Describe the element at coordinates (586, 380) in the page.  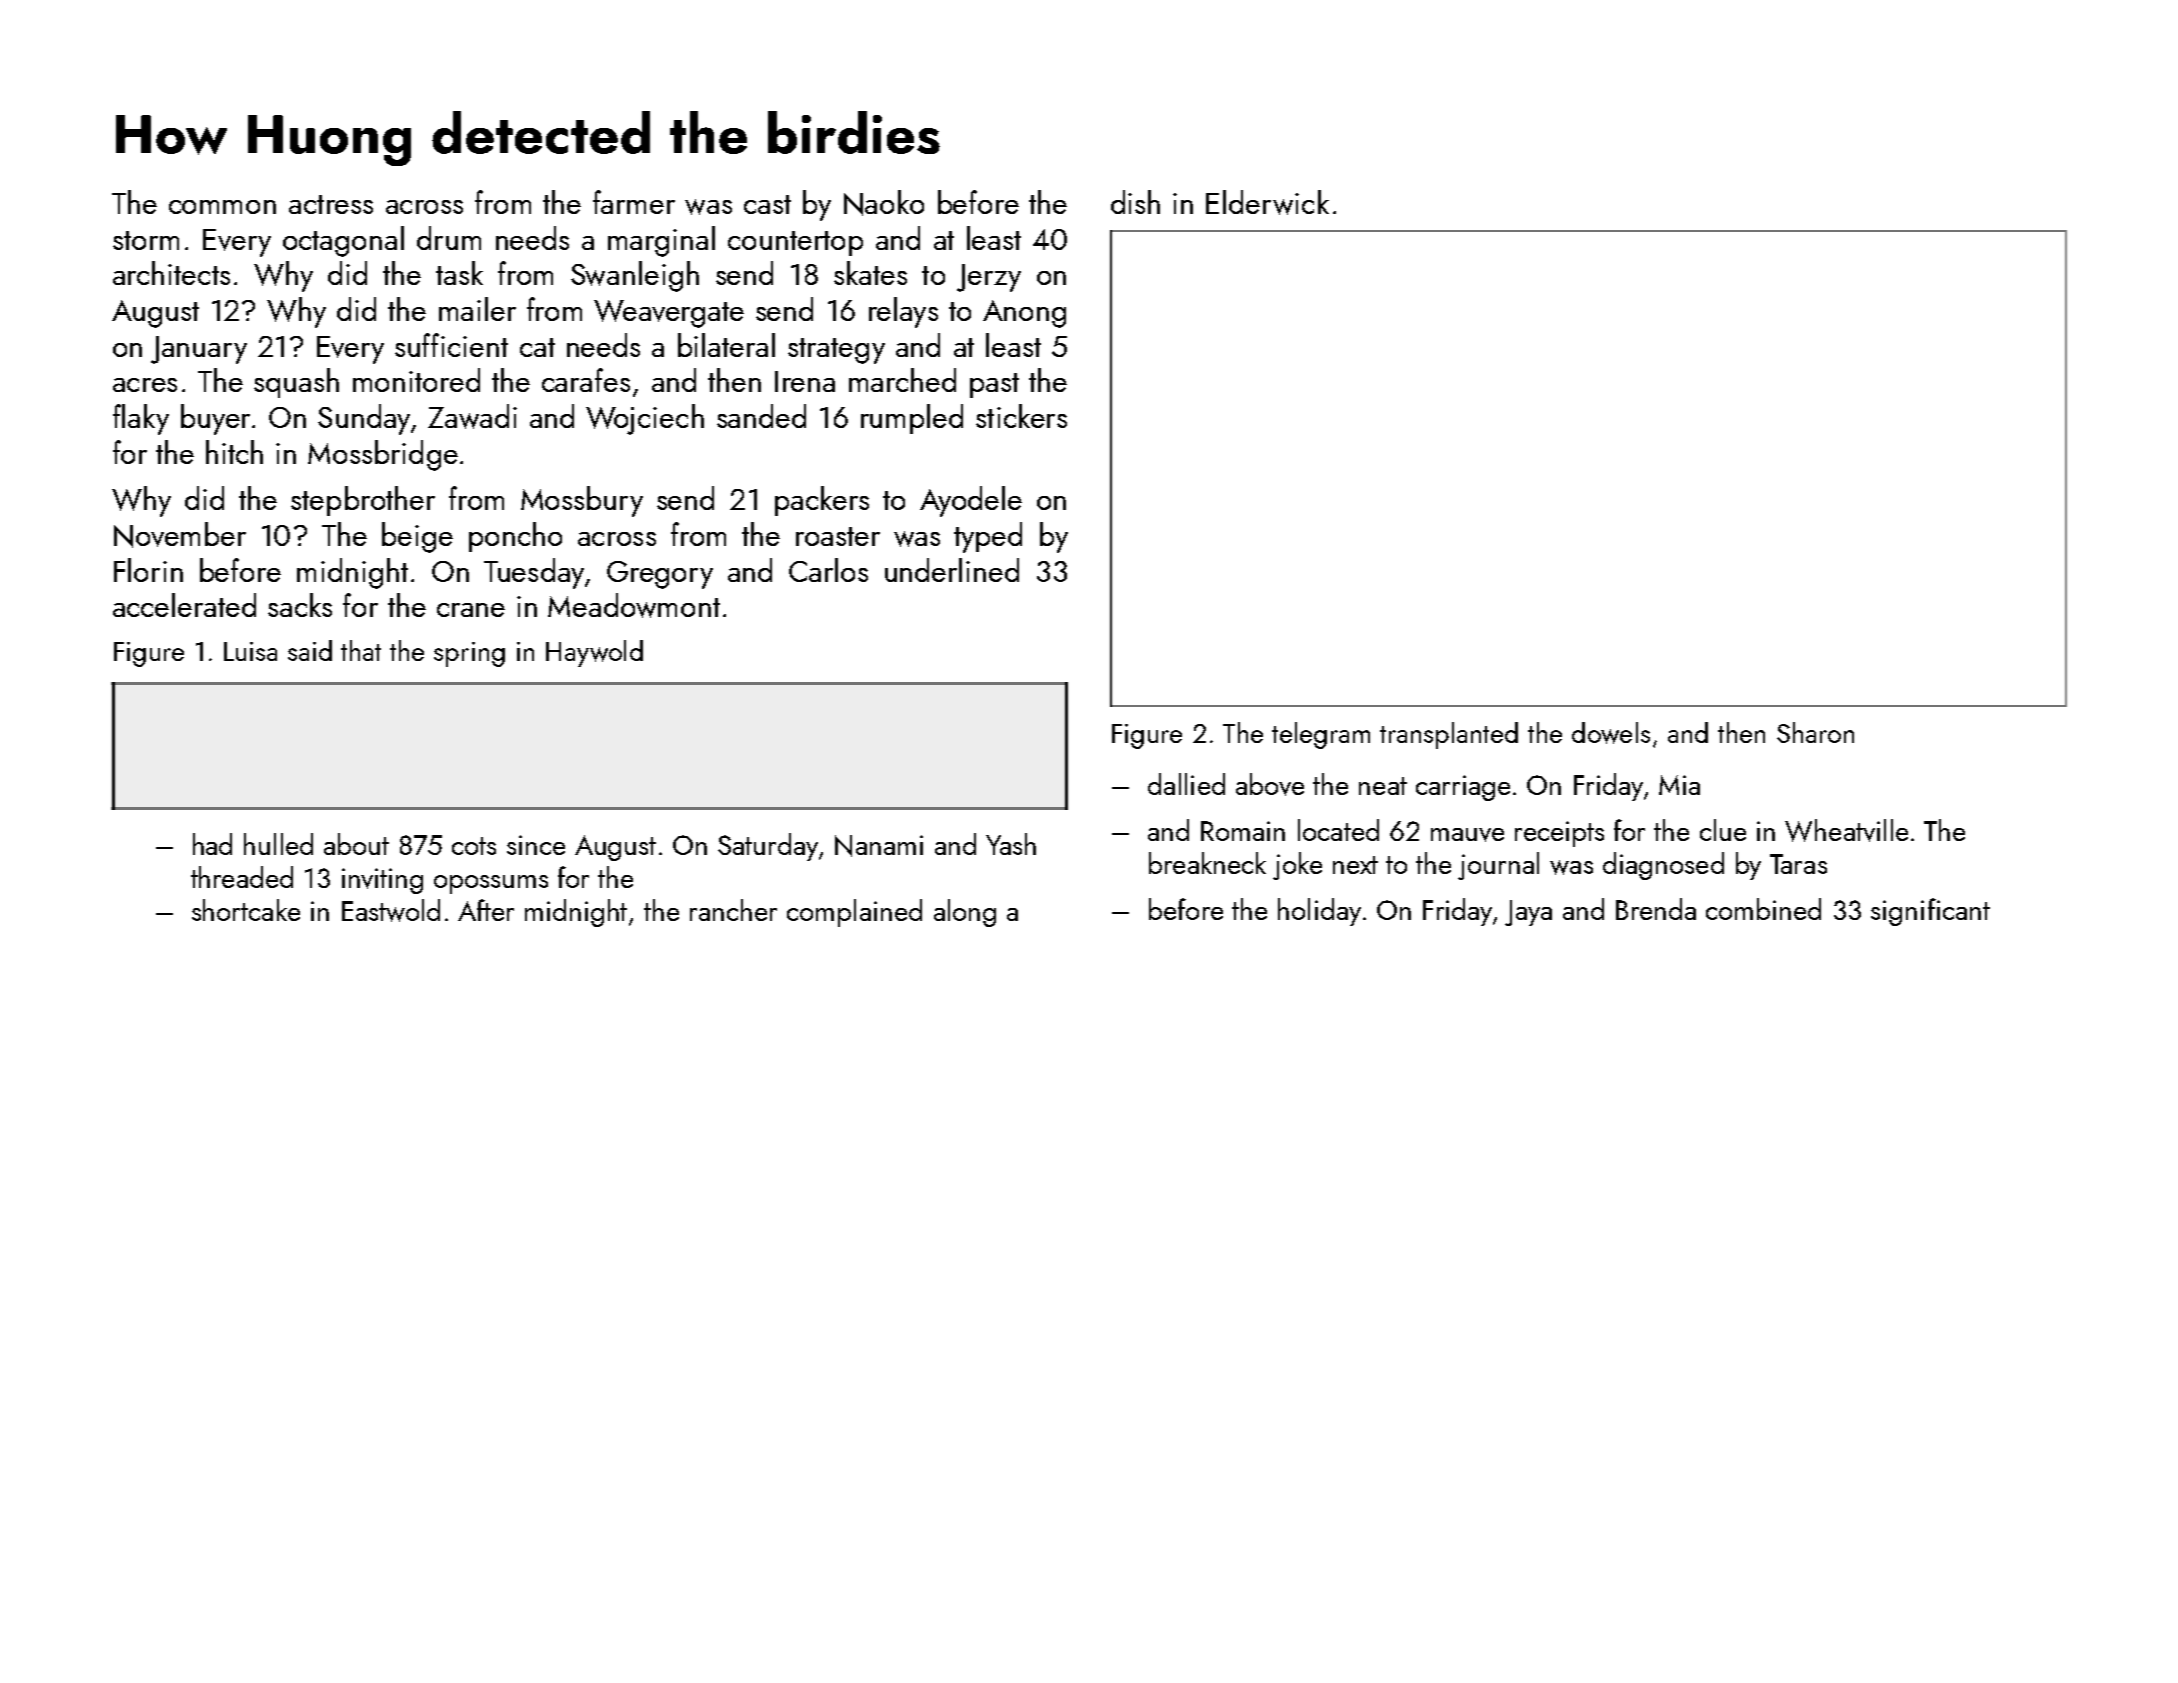
I see `carafes` at that location.
